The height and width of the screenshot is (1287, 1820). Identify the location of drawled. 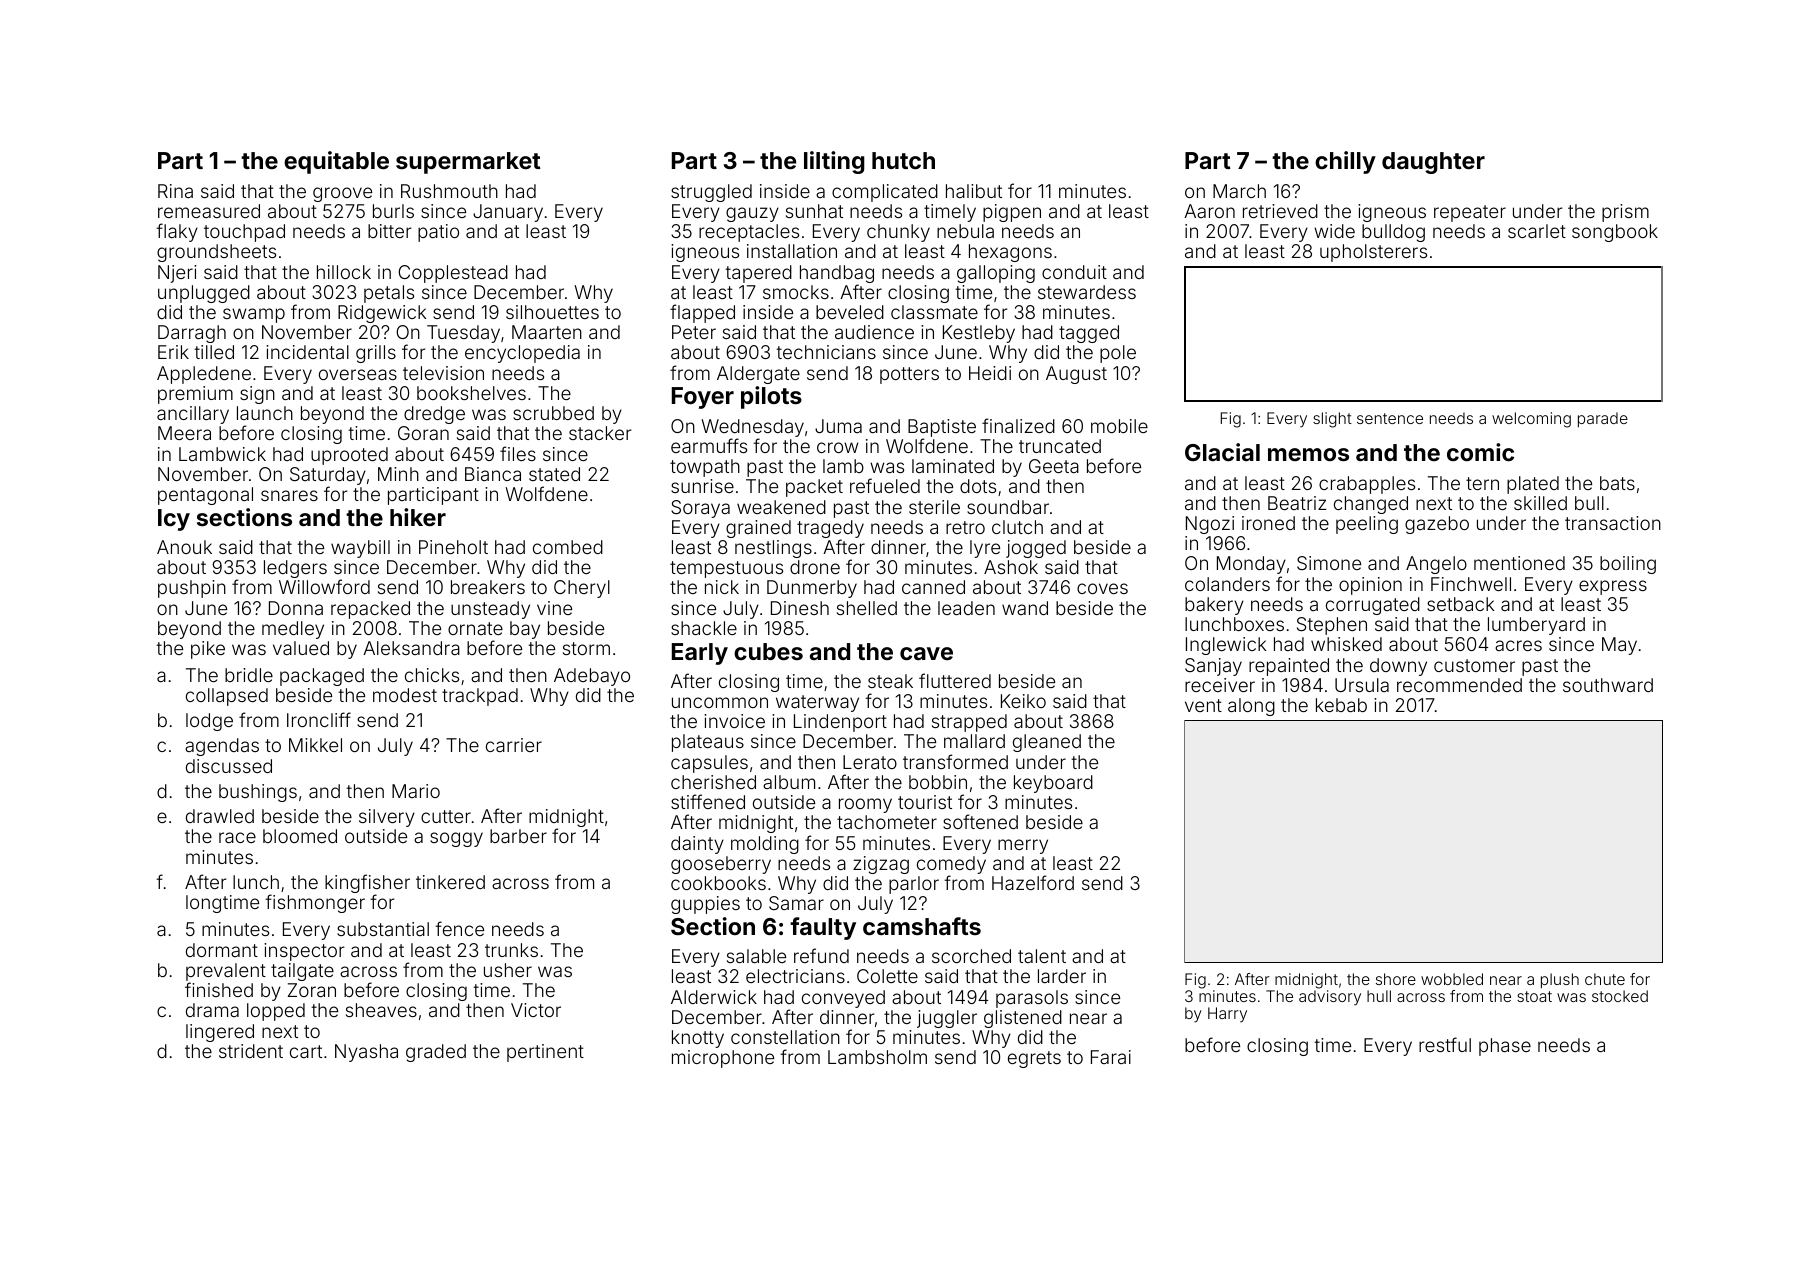
(220, 816).
